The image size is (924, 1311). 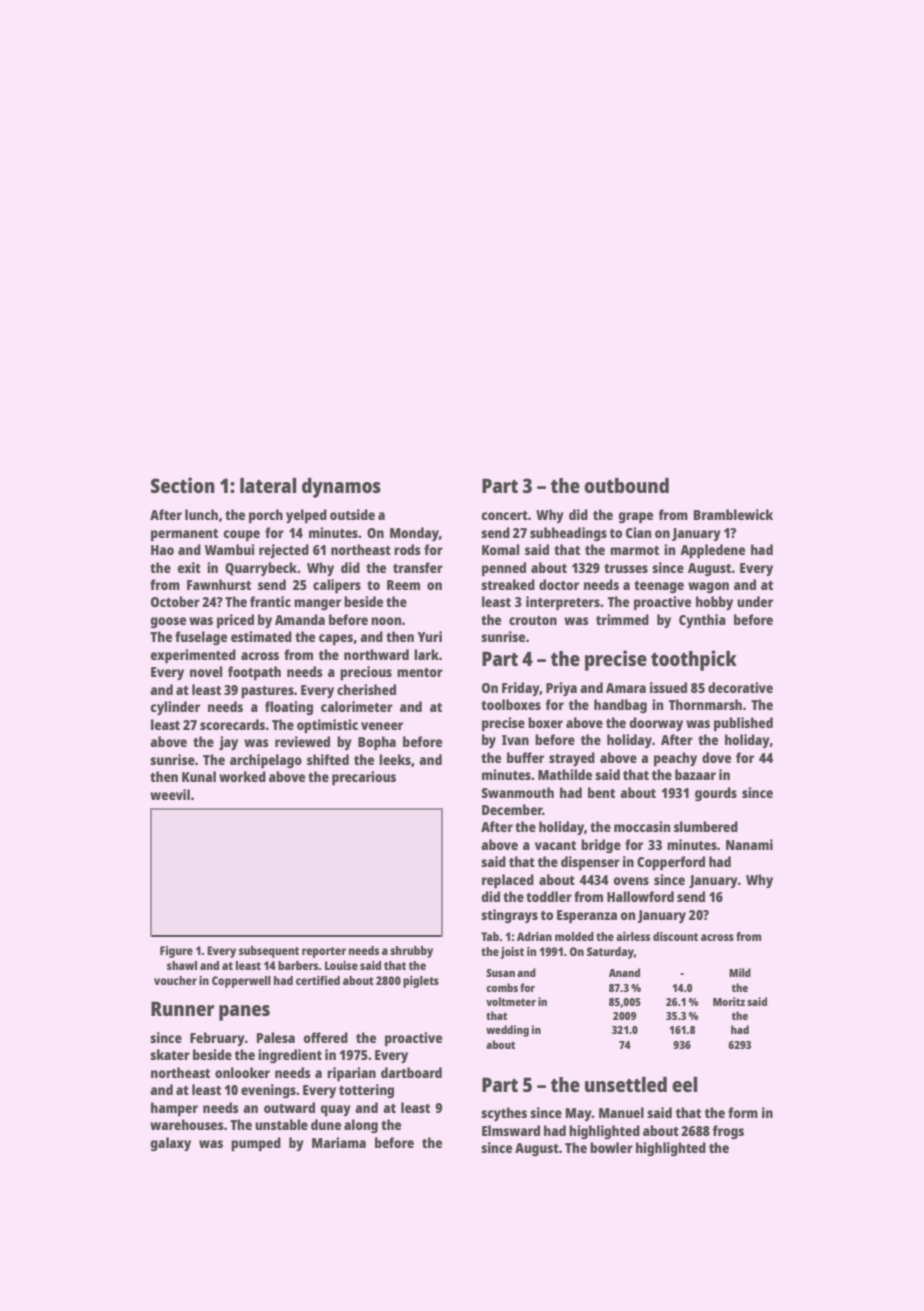 I want to click on Swanmouth, so click(x=517, y=792).
